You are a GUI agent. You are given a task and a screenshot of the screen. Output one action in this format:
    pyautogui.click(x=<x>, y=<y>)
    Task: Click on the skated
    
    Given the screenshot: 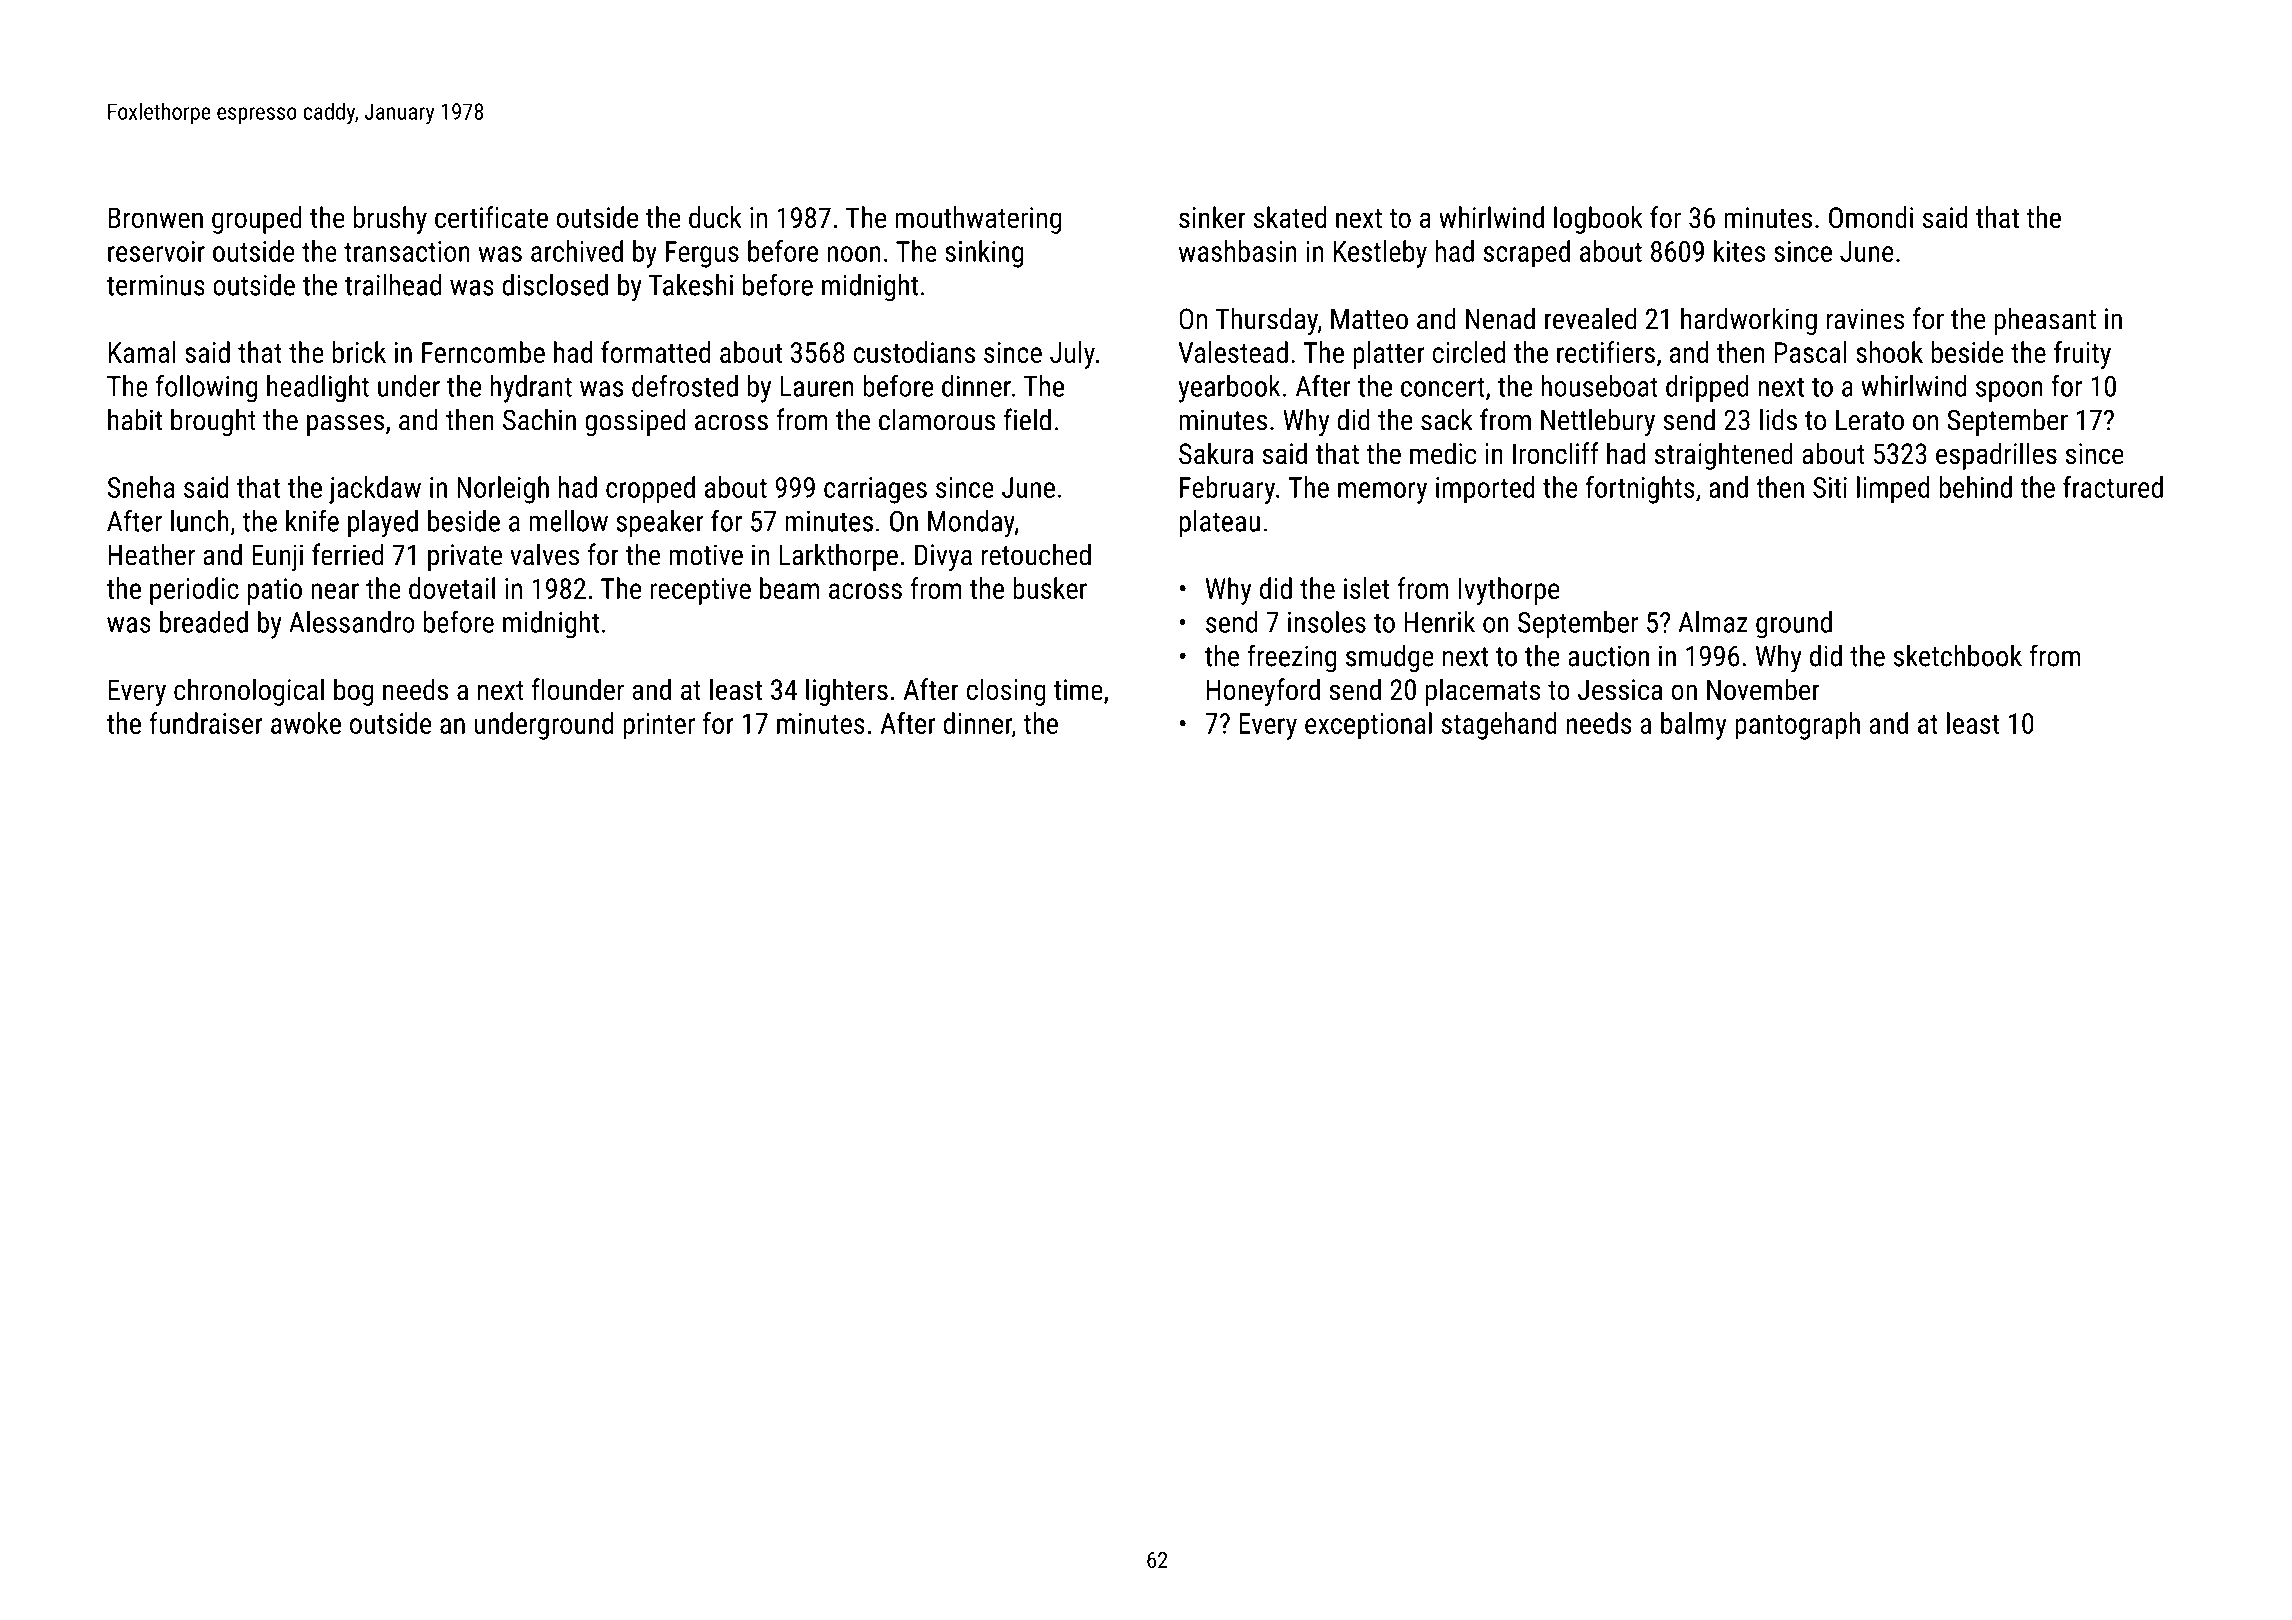 What is the action you would take?
    pyautogui.click(x=1290, y=217)
